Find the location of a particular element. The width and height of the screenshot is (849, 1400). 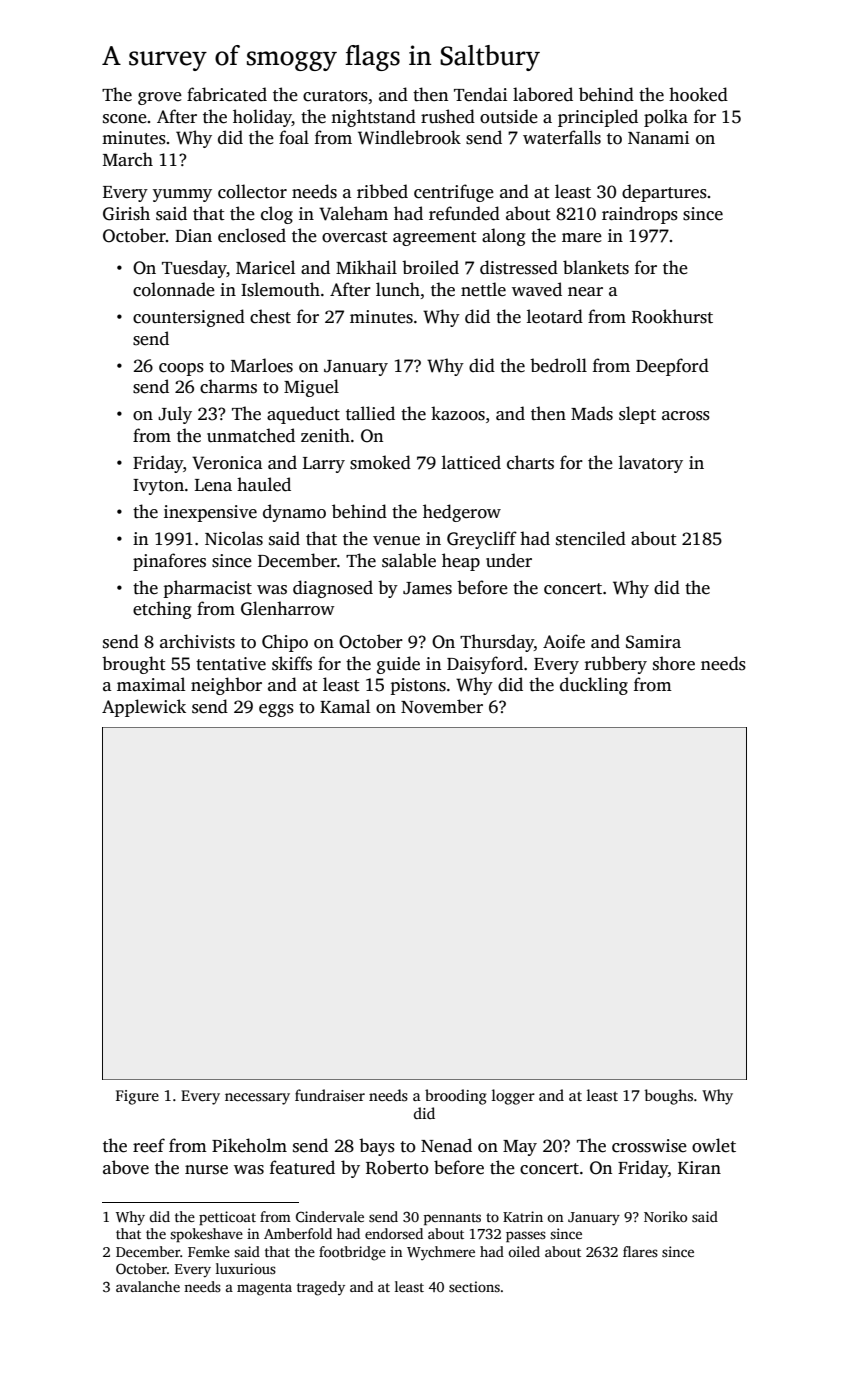

November is located at coordinates (442, 706).
